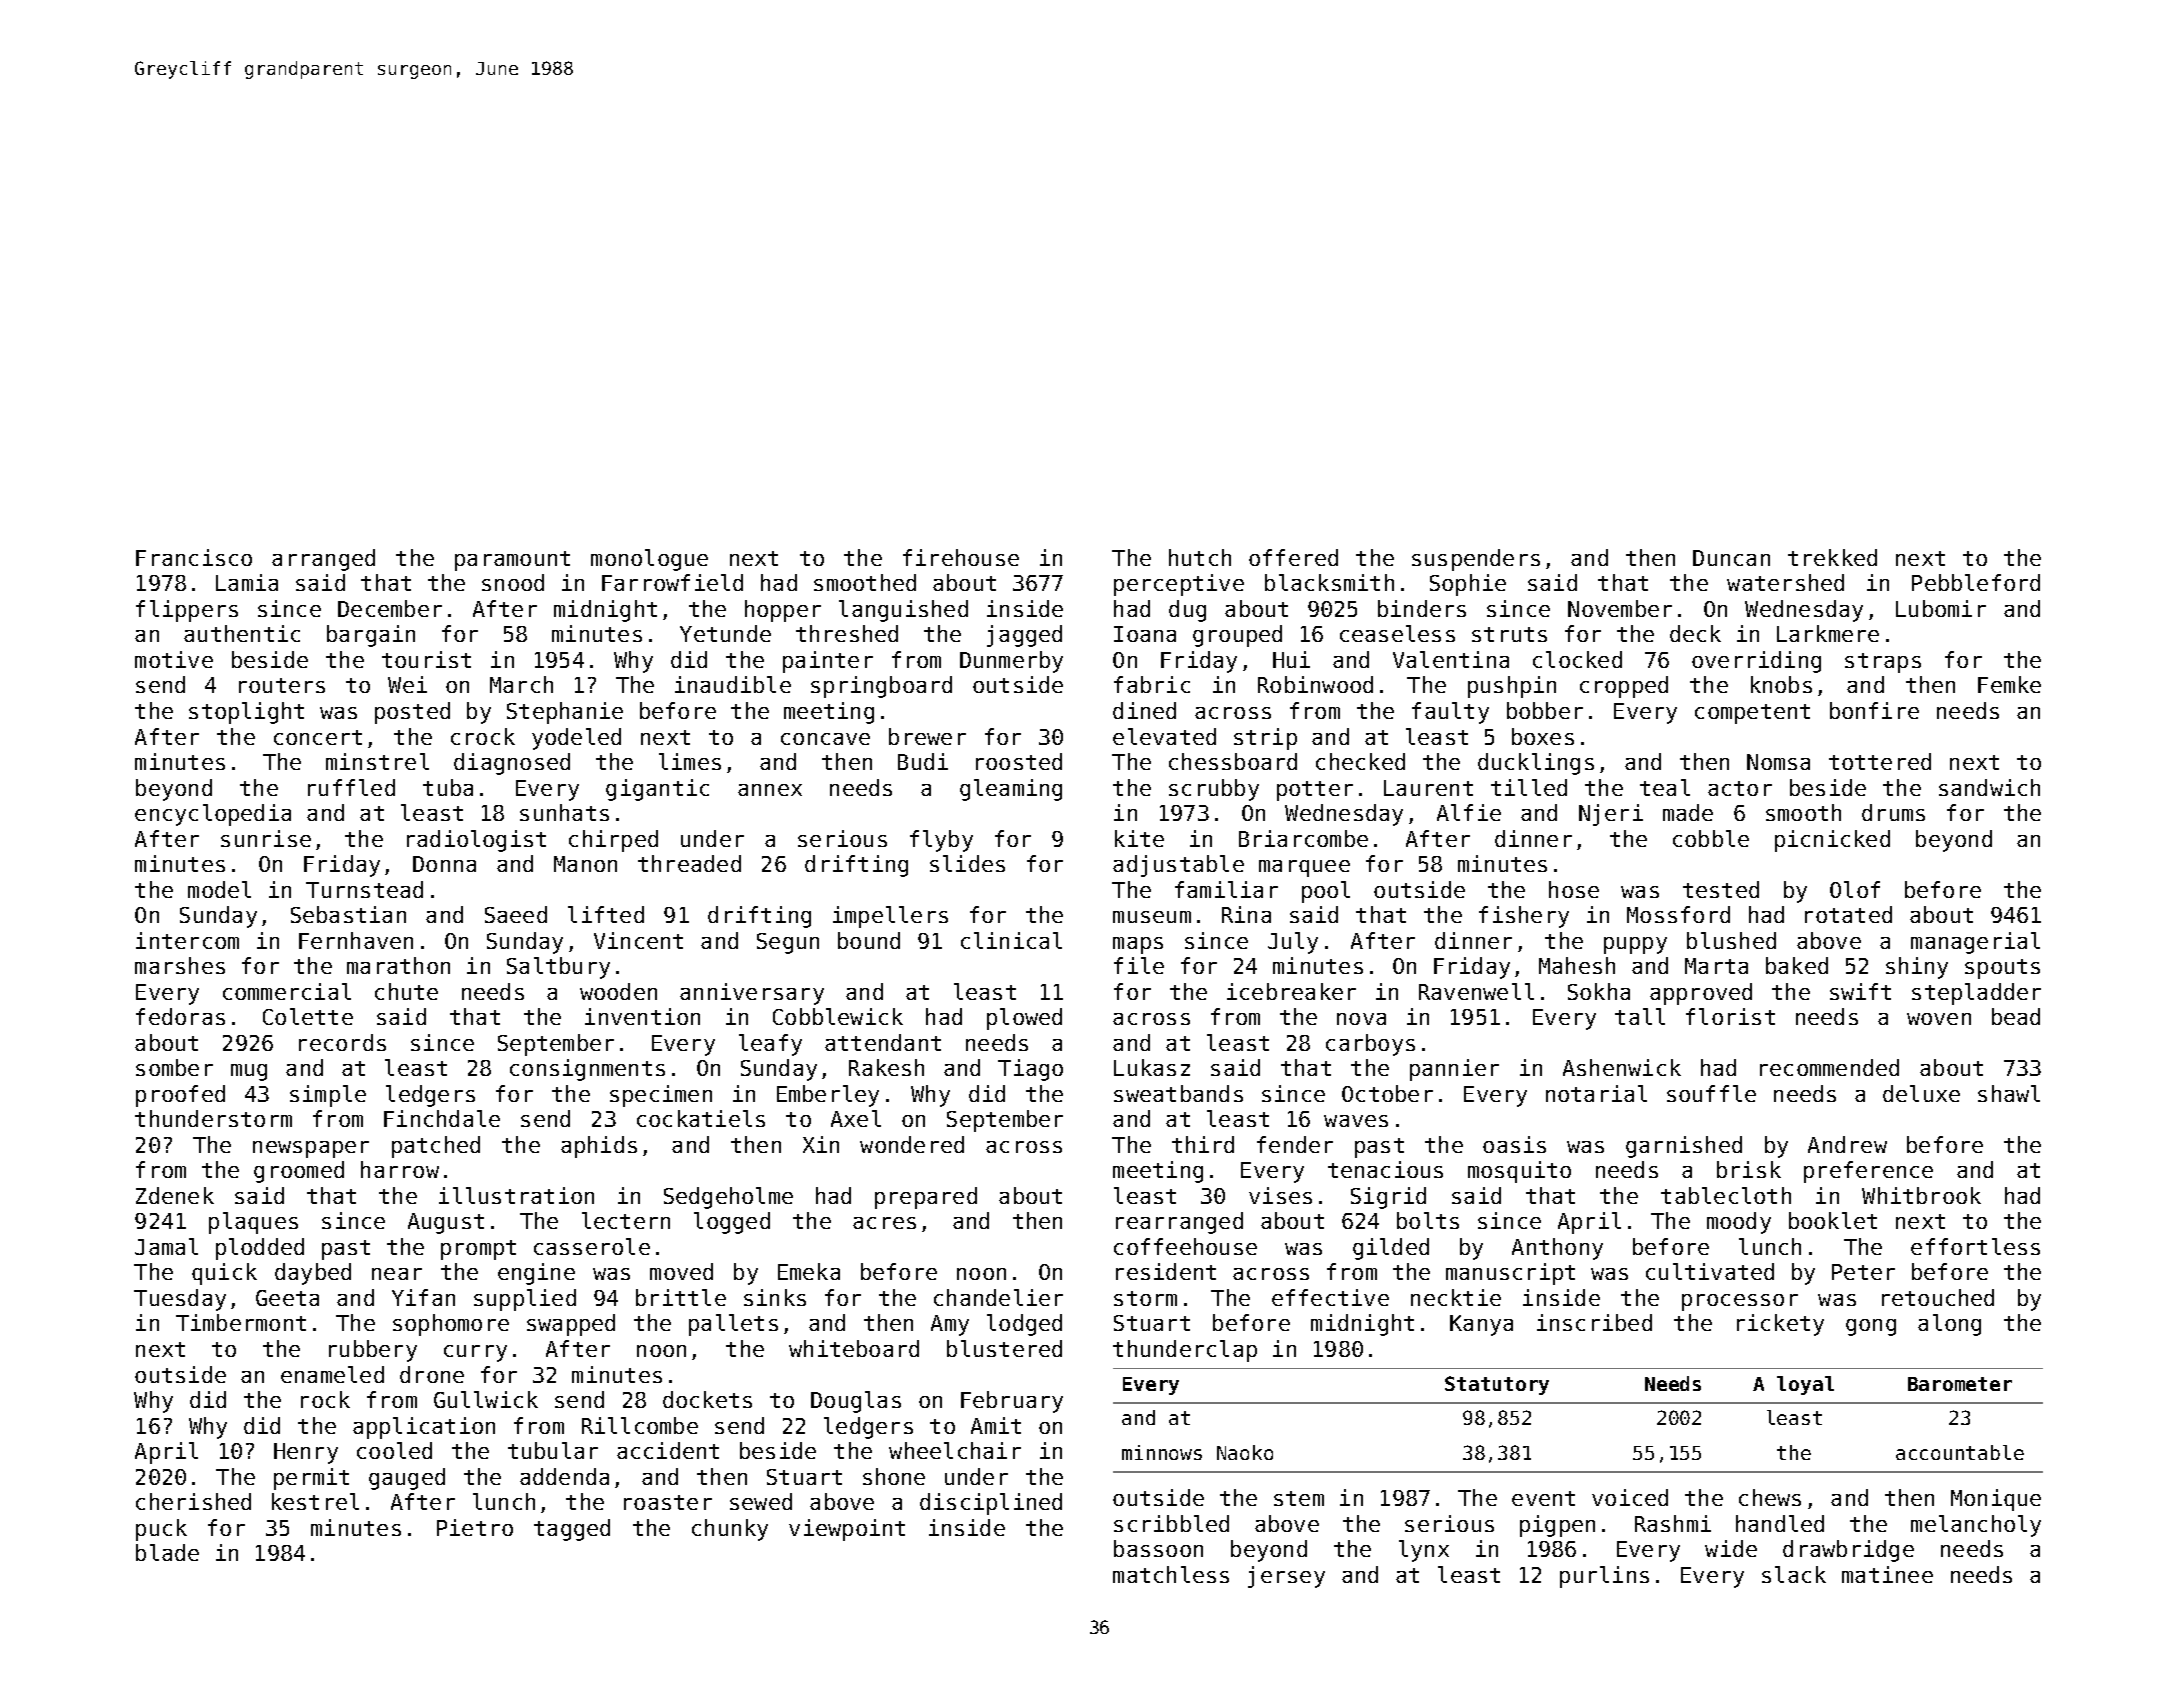 Image resolution: width=2178 pixels, height=1683 pixels. I want to click on suspenders, so click(1476, 560).
